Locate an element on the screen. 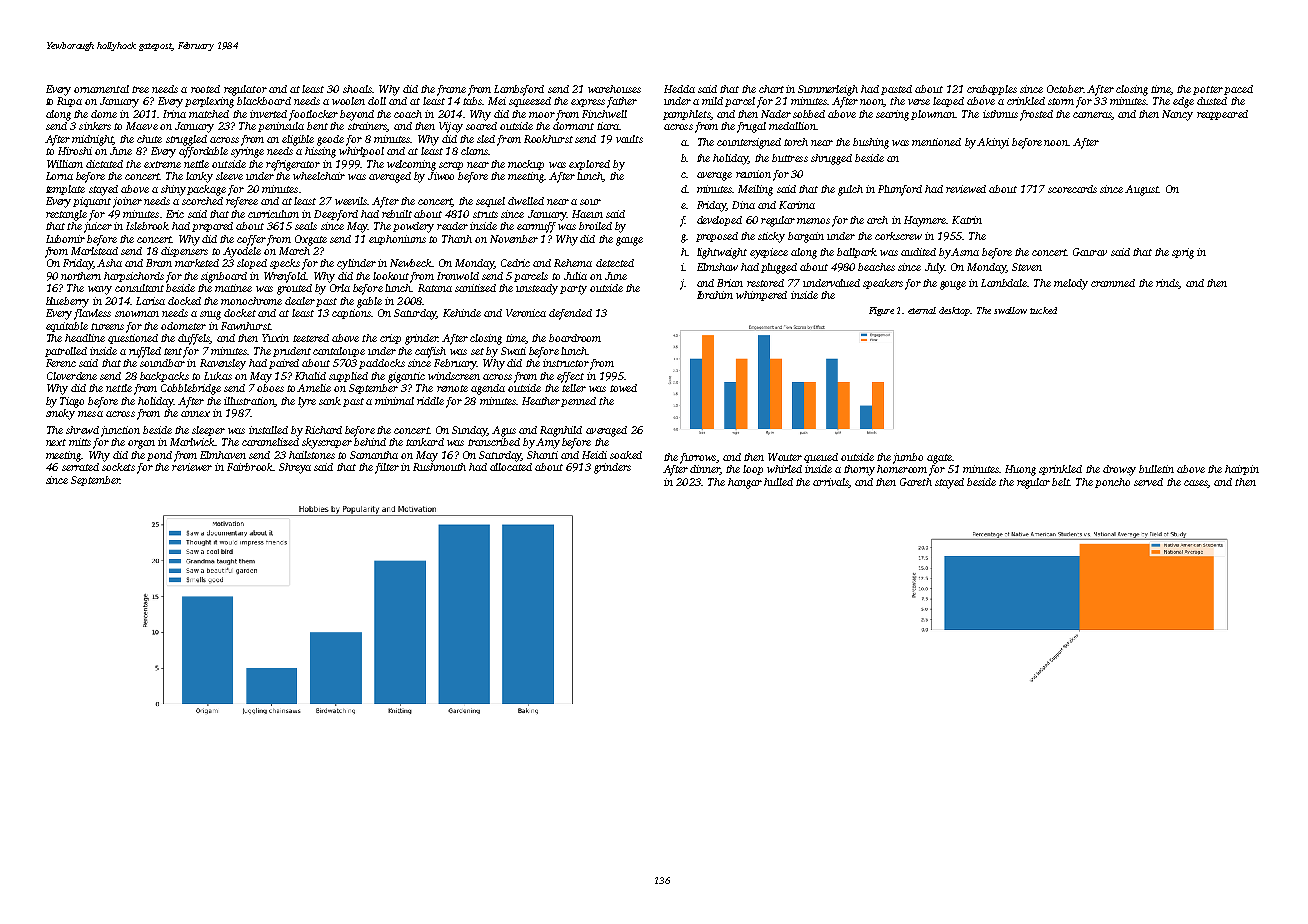  Wouter is located at coordinates (785, 457).
